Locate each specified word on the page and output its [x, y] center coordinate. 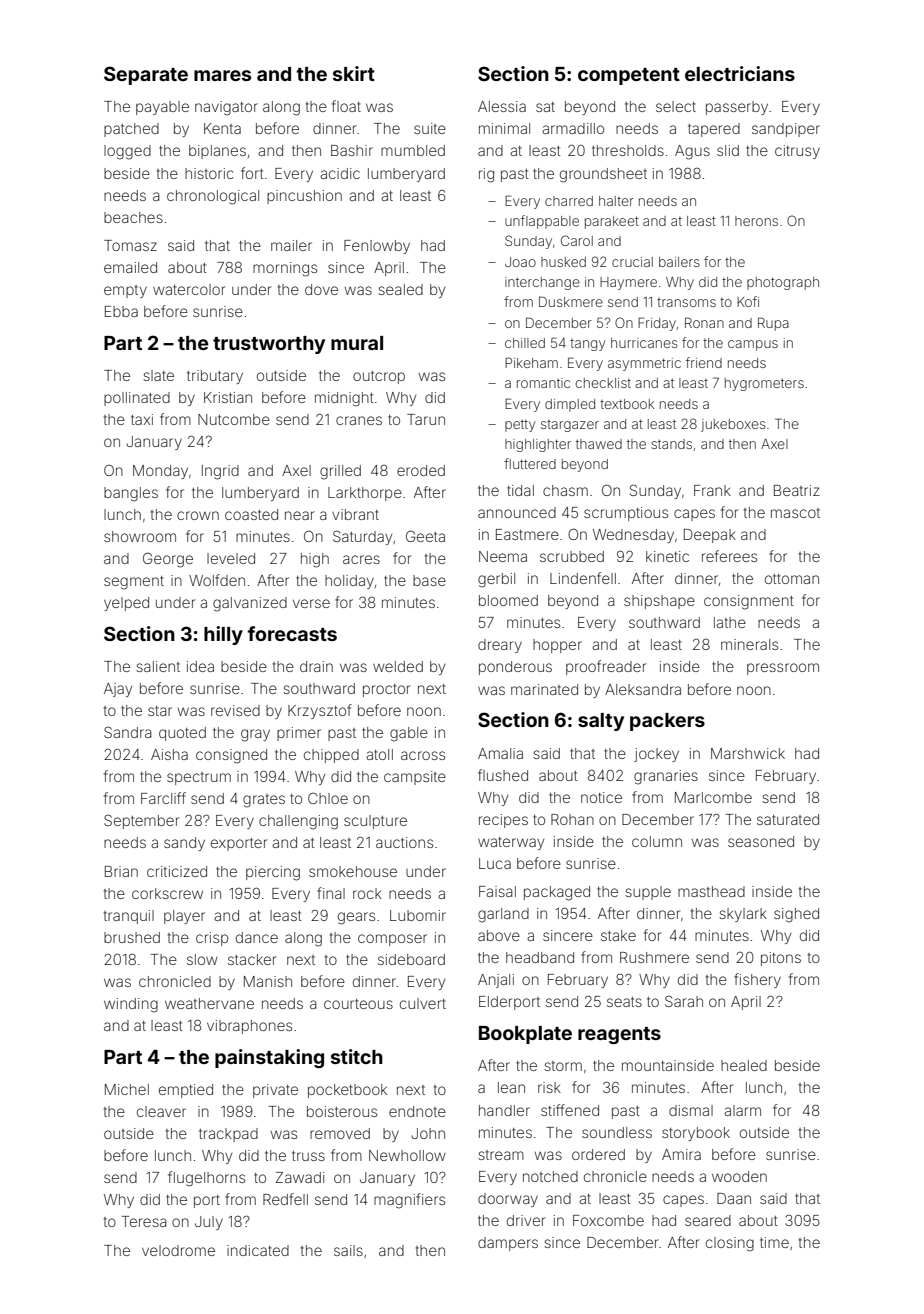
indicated [258, 1250]
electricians [740, 73]
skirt [354, 73]
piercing [273, 873]
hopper [557, 646]
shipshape [659, 602]
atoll [379, 754]
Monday [160, 472]
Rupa [773, 324]
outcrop [379, 377]
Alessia [502, 106]
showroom [140, 536]
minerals [749, 644]
